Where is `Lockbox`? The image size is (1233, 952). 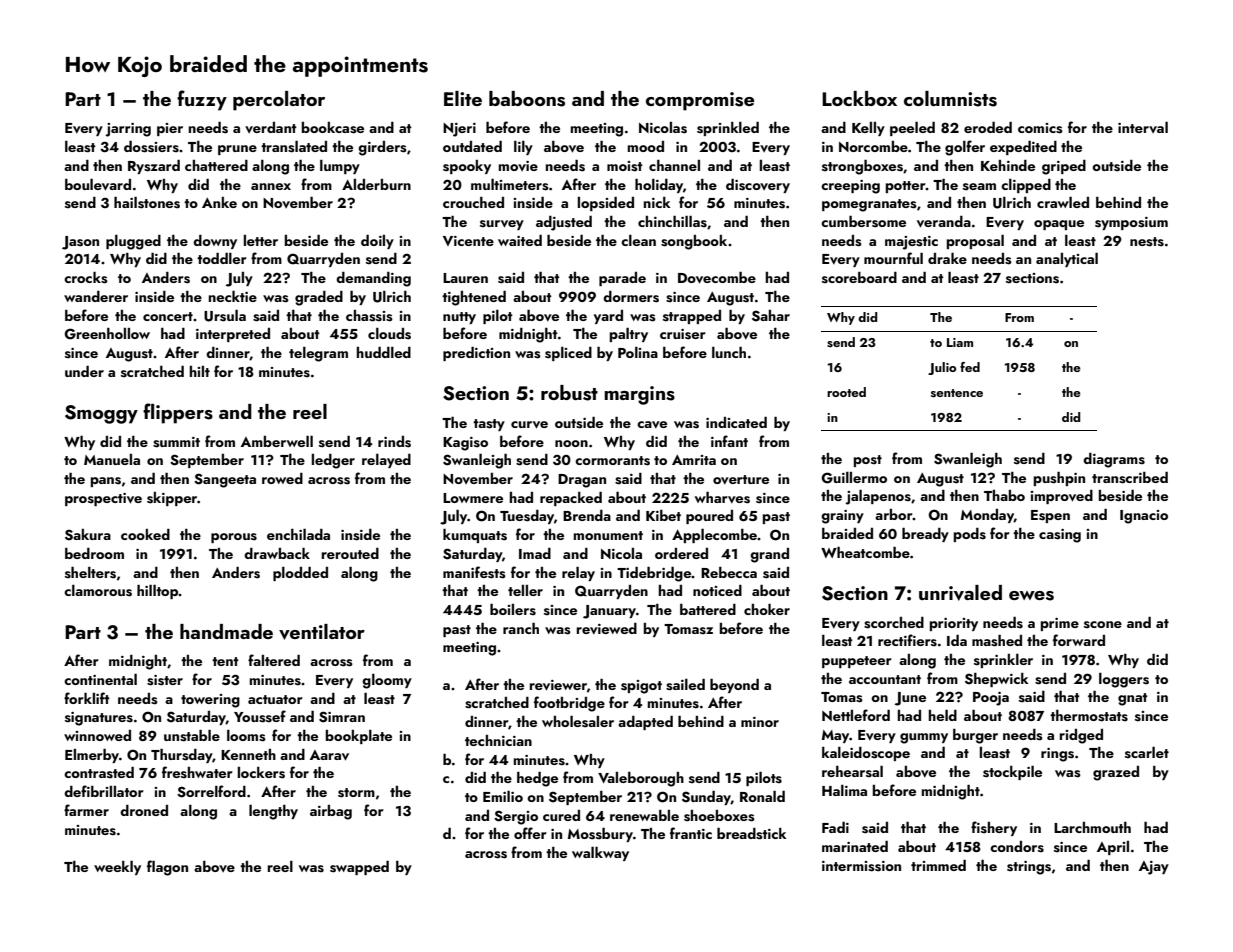
Lockbox is located at coordinates (859, 98).
